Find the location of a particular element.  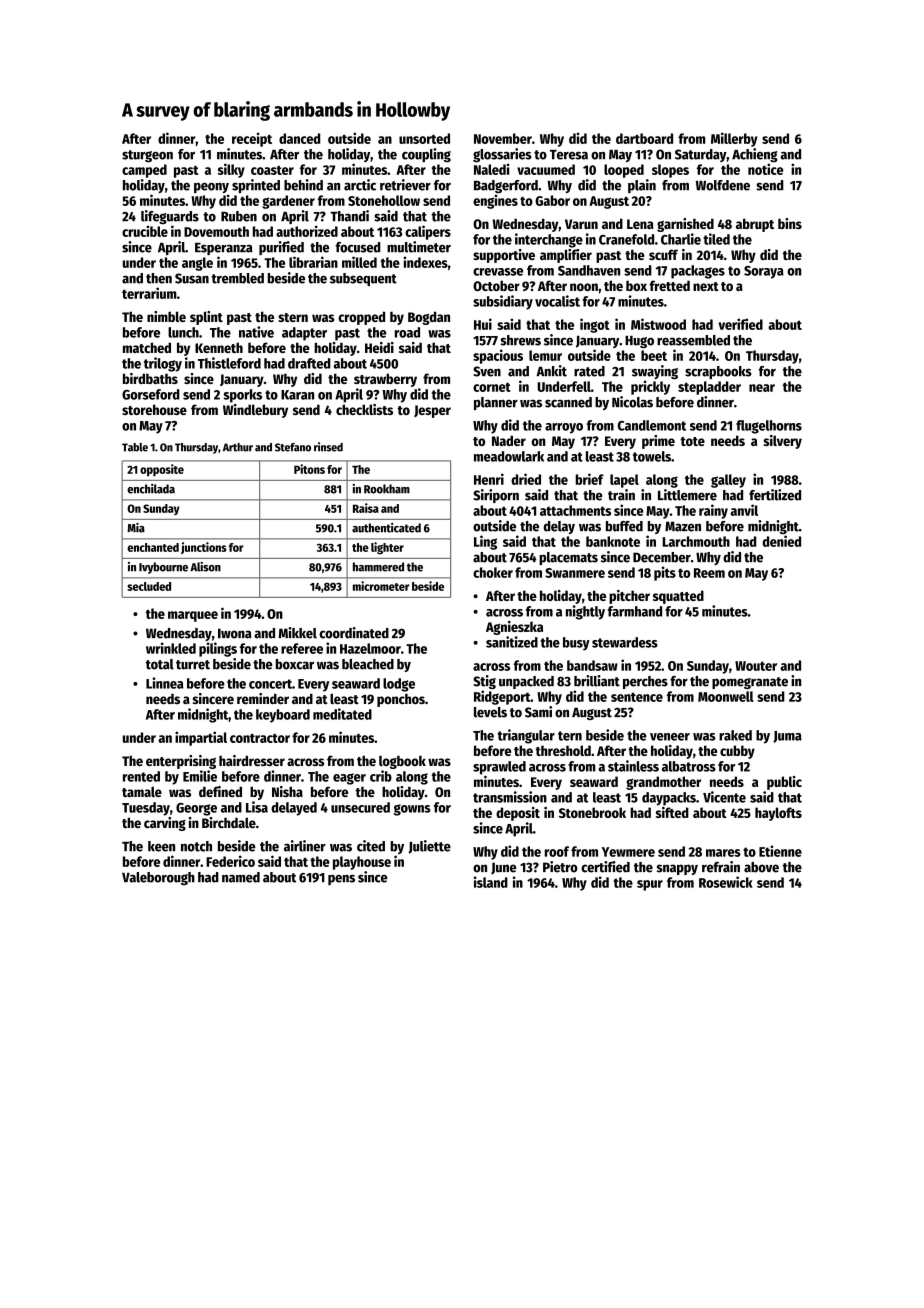

stewardess is located at coordinates (625, 642).
